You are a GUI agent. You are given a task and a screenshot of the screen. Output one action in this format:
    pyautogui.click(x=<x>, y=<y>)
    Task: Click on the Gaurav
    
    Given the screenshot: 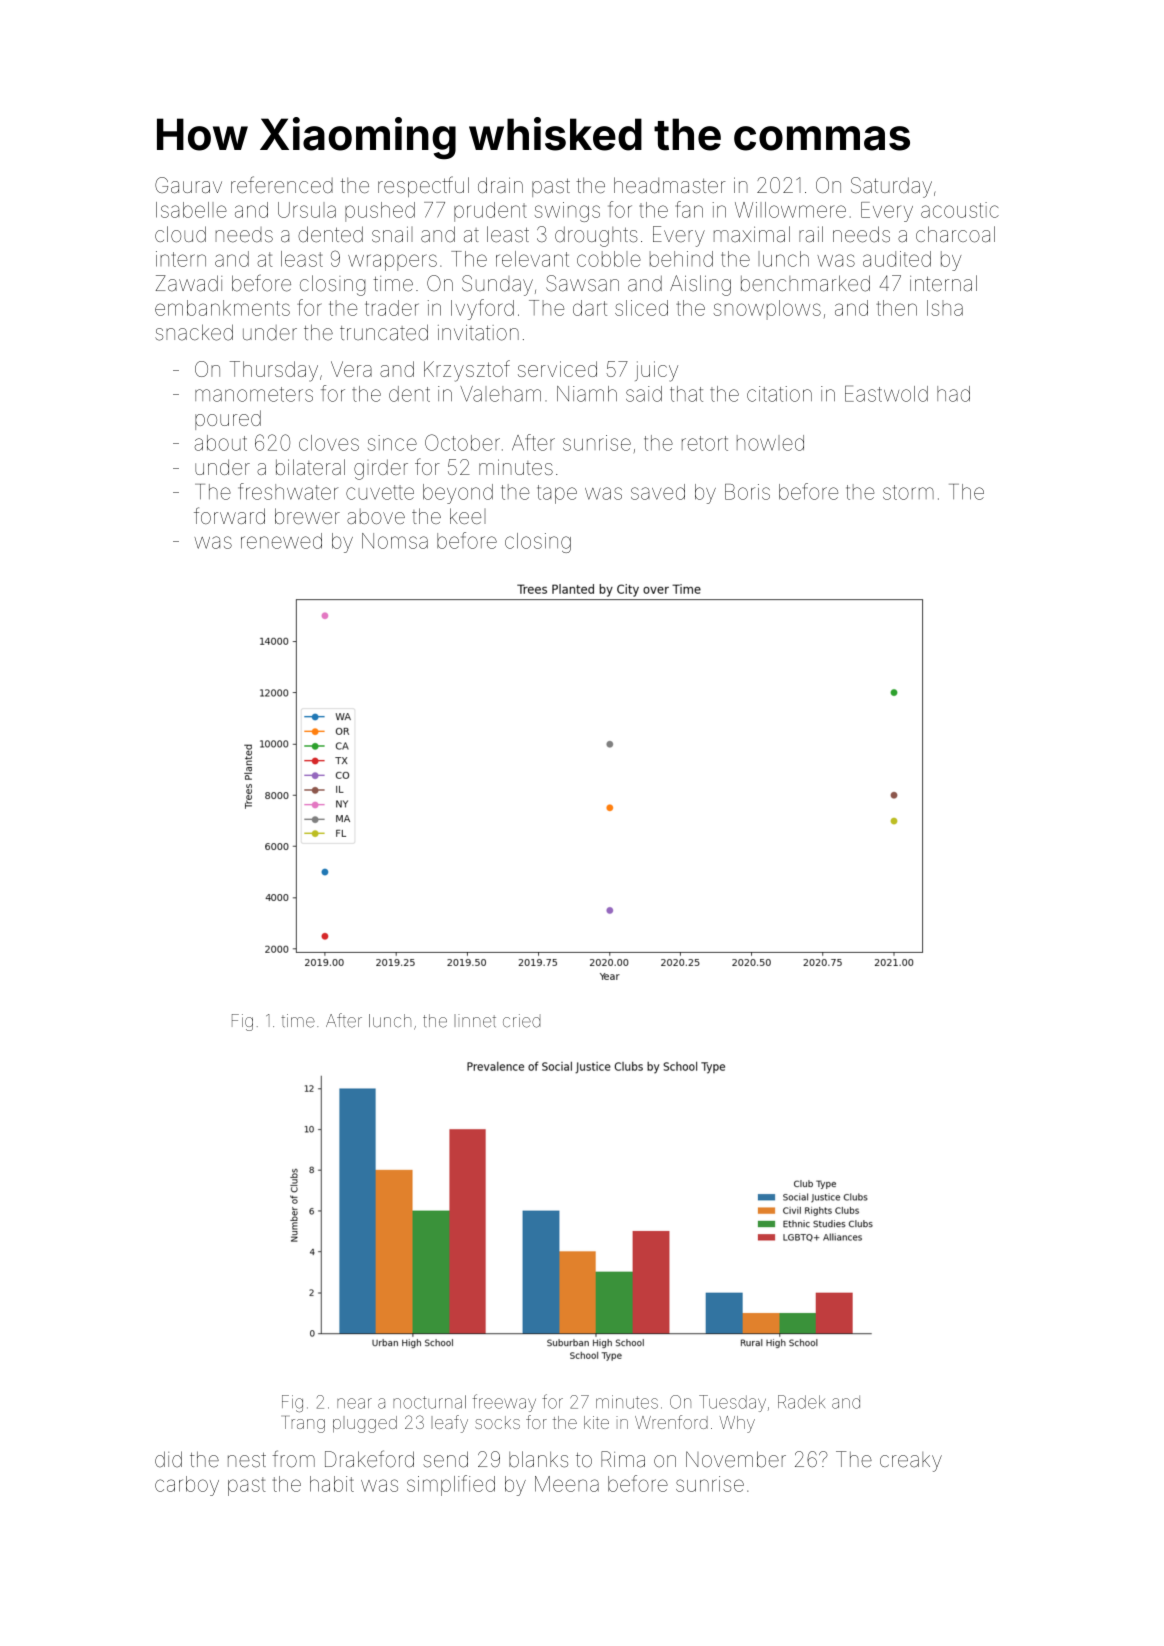 What is the action you would take?
    pyautogui.click(x=188, y=185)
